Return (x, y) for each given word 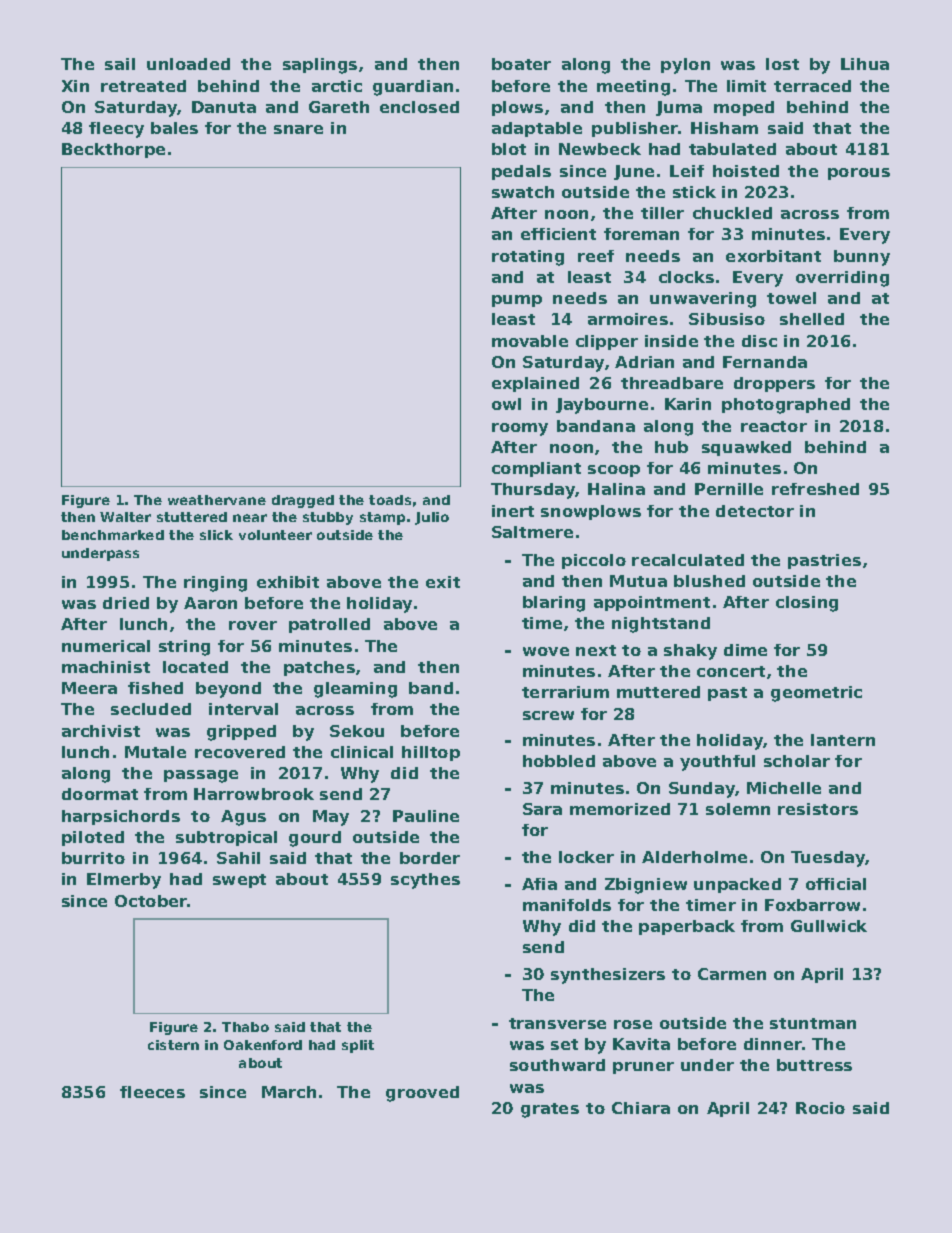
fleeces (152, 1092)
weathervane (217, 500)
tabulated (732, 149)
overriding (842, 279)
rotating (528, 258)
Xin (75, 86)
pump (517, 301)
